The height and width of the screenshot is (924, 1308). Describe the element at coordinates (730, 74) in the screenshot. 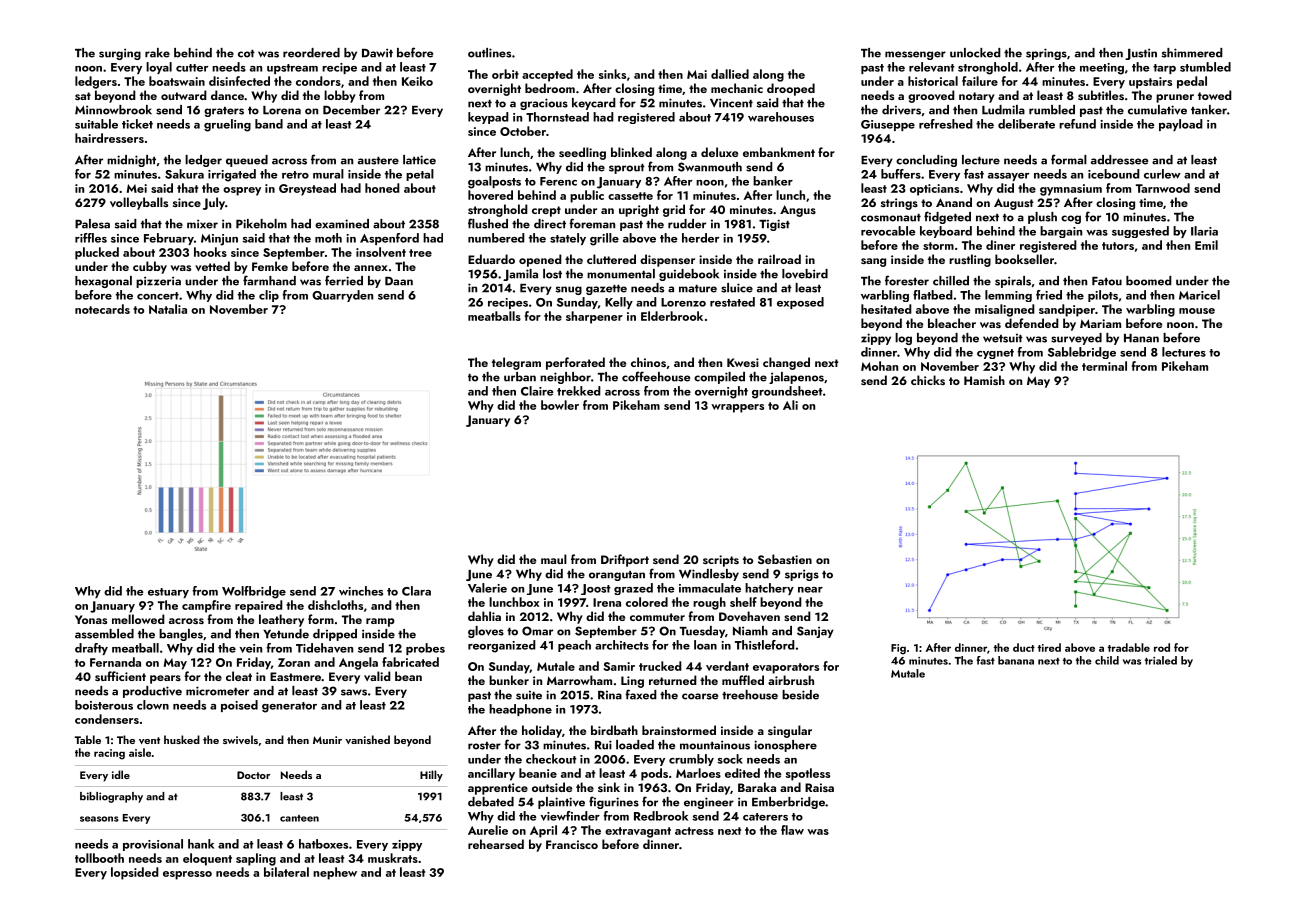

I see `dallied` at that location.
